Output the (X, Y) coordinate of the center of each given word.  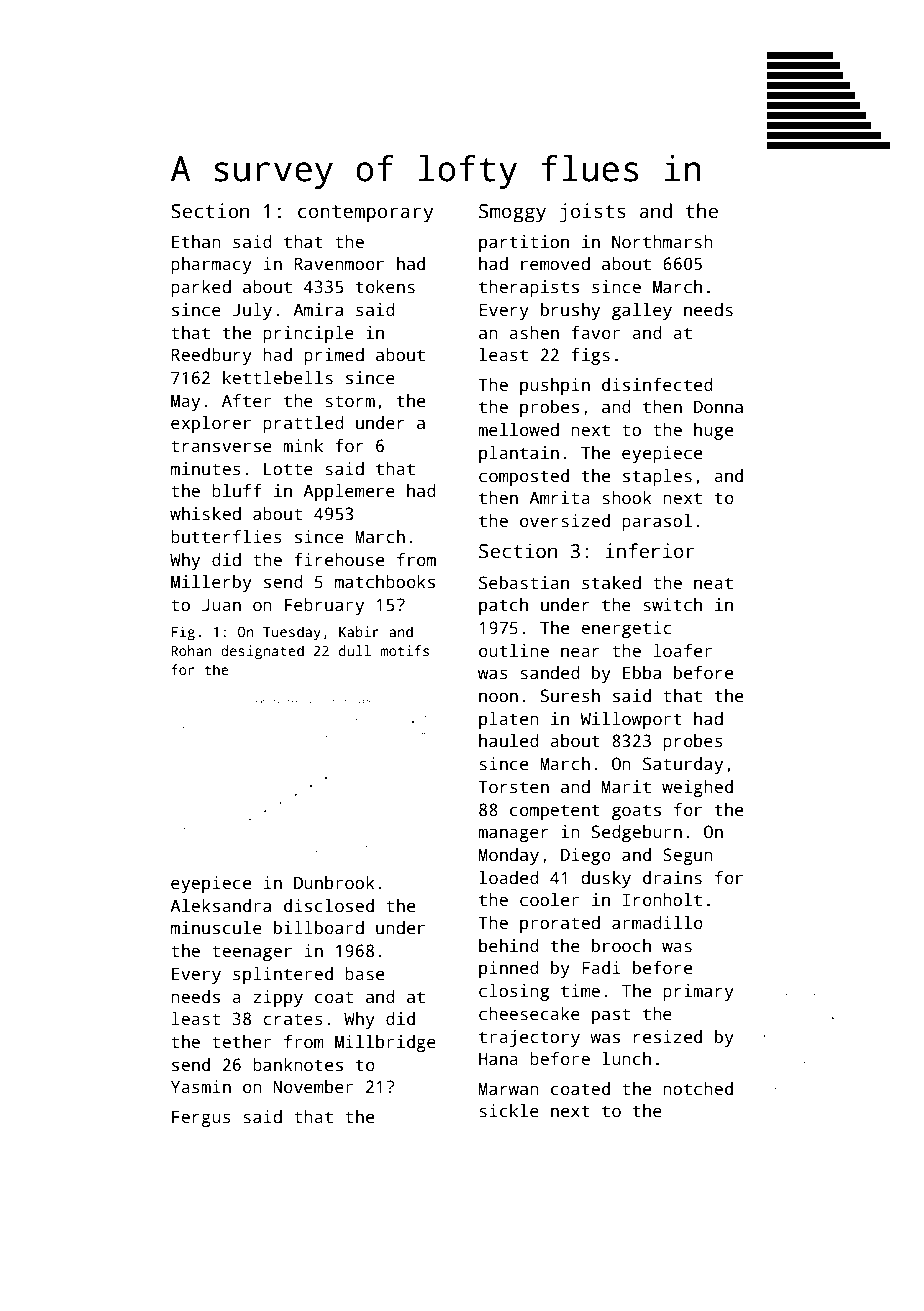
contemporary (365, 214)
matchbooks (385, 582)
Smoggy (512, 213)
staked (611, 583)
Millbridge (385, 1043)
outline (514, 651)
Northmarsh (662, 242)
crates (293, 1019)
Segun (688, 856)
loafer (683, 651)
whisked (205, 514)
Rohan (191, 650)
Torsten (513, 787)
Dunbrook (334, 883)
